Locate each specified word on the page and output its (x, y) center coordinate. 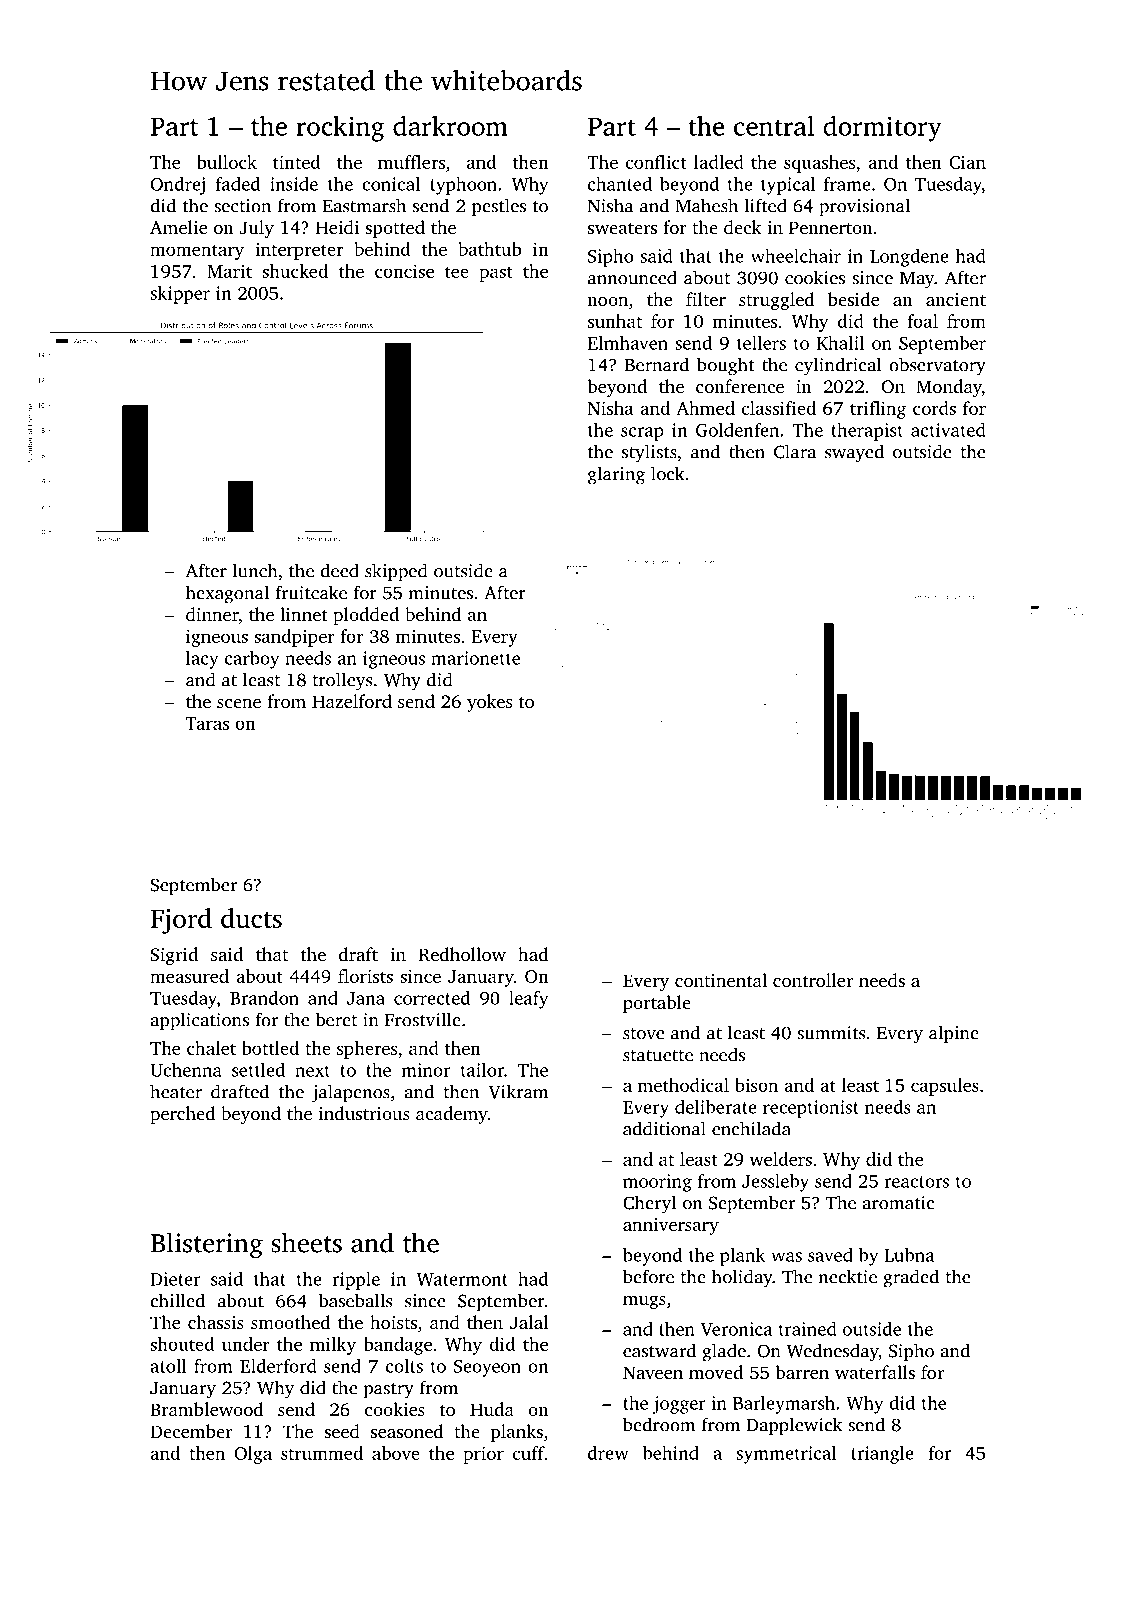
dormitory (882, 129)
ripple (356, 1281)
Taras (207, 723)
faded (238, 184)
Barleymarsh (784, 1405)
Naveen (653, 1372)
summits (831, 1033)
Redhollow (462, 954)
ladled (719, 162)
